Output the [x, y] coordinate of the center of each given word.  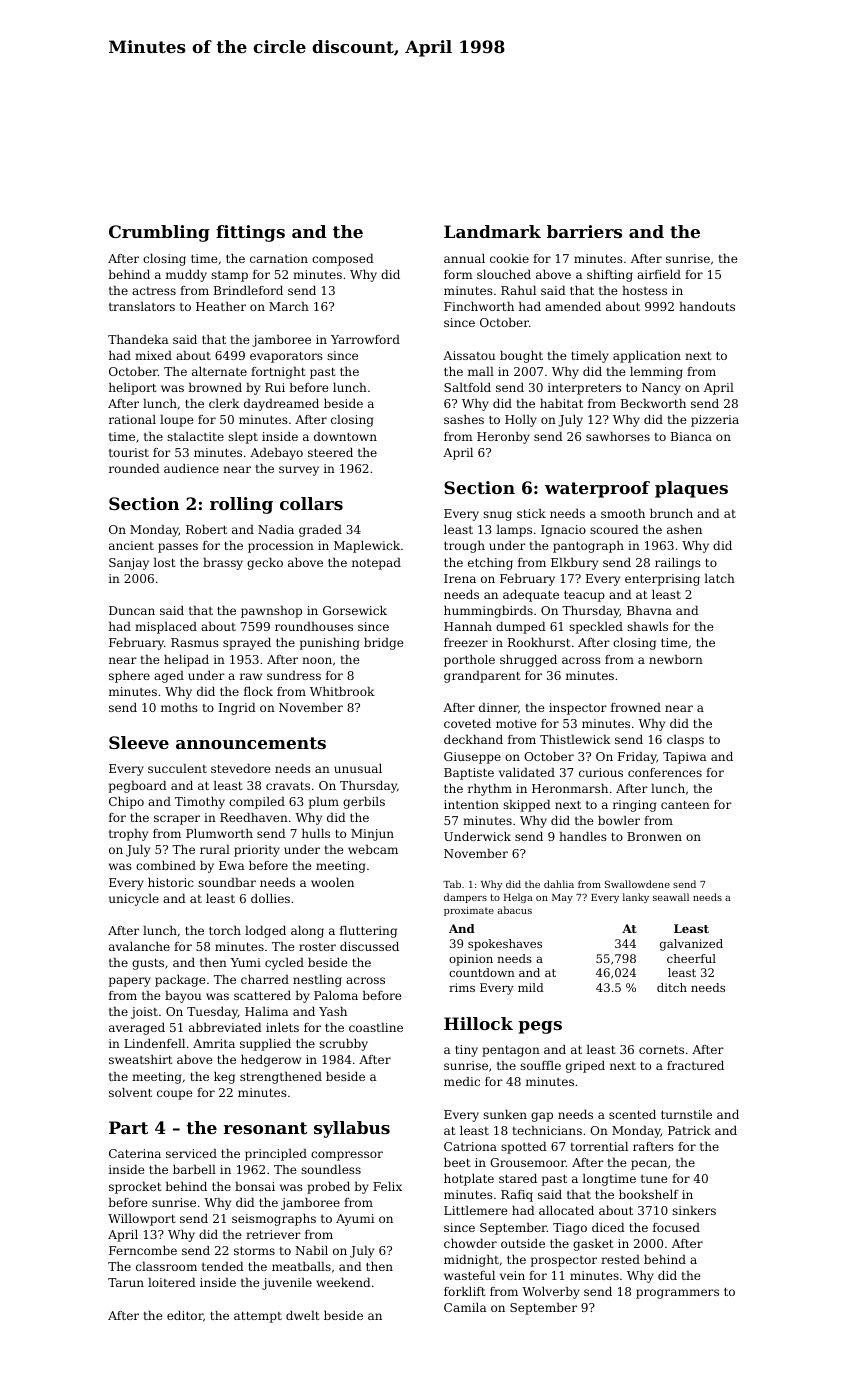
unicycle [134, 900]
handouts [707, 306]
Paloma [336, 995]
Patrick [689, 1130]
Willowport [141, 1220]
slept [243, 438]
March [289, 306]
